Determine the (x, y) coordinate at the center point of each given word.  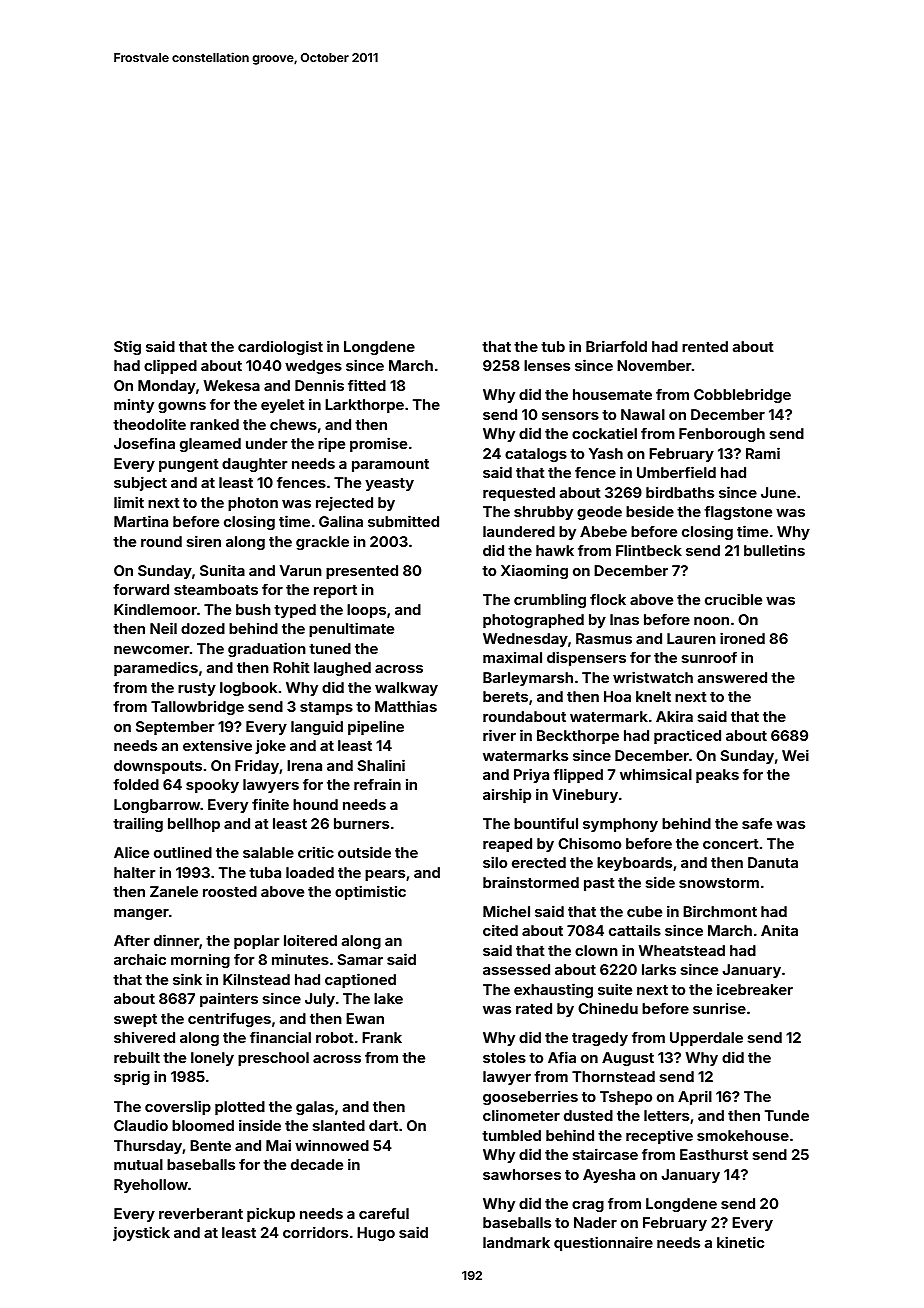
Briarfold (616, 346)
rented (705, 346)
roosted (230, 891)
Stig (127, 347)
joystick (141, 1233)
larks (659, 969)
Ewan (365, 1018)
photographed (533, 621)
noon (711, 621)
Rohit (291, 667)
